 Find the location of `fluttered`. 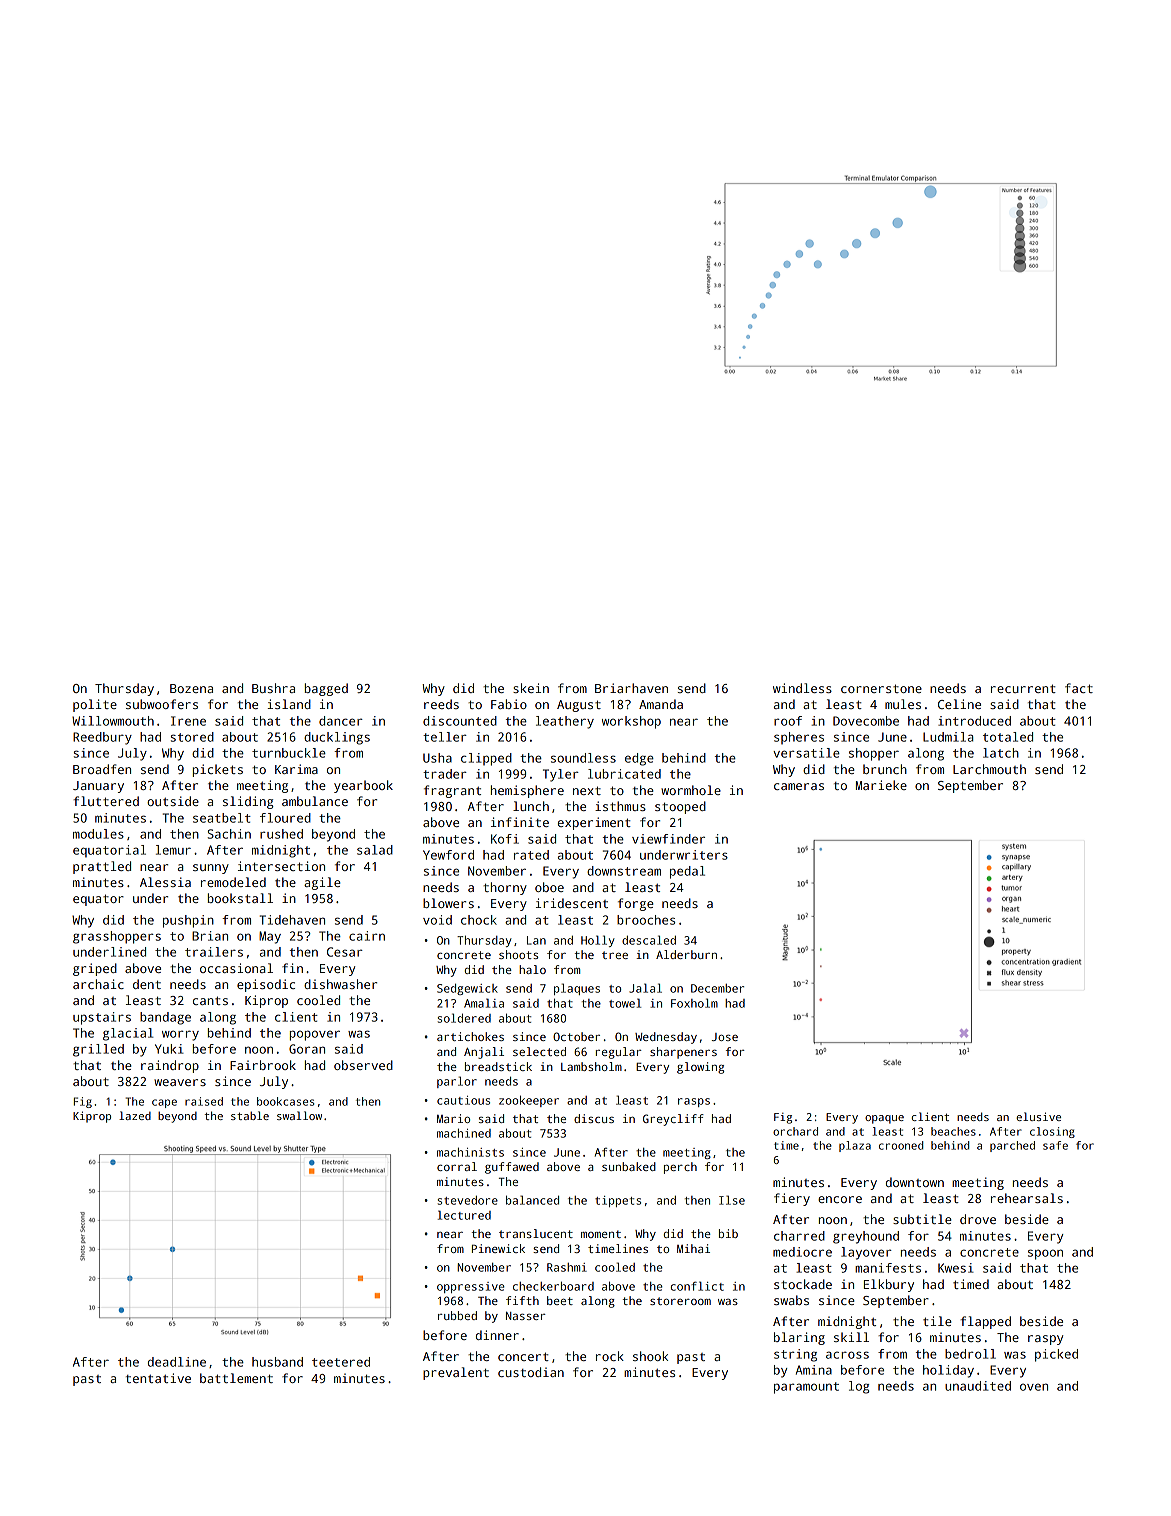

fluttered is located at coordinates (106, 801).
